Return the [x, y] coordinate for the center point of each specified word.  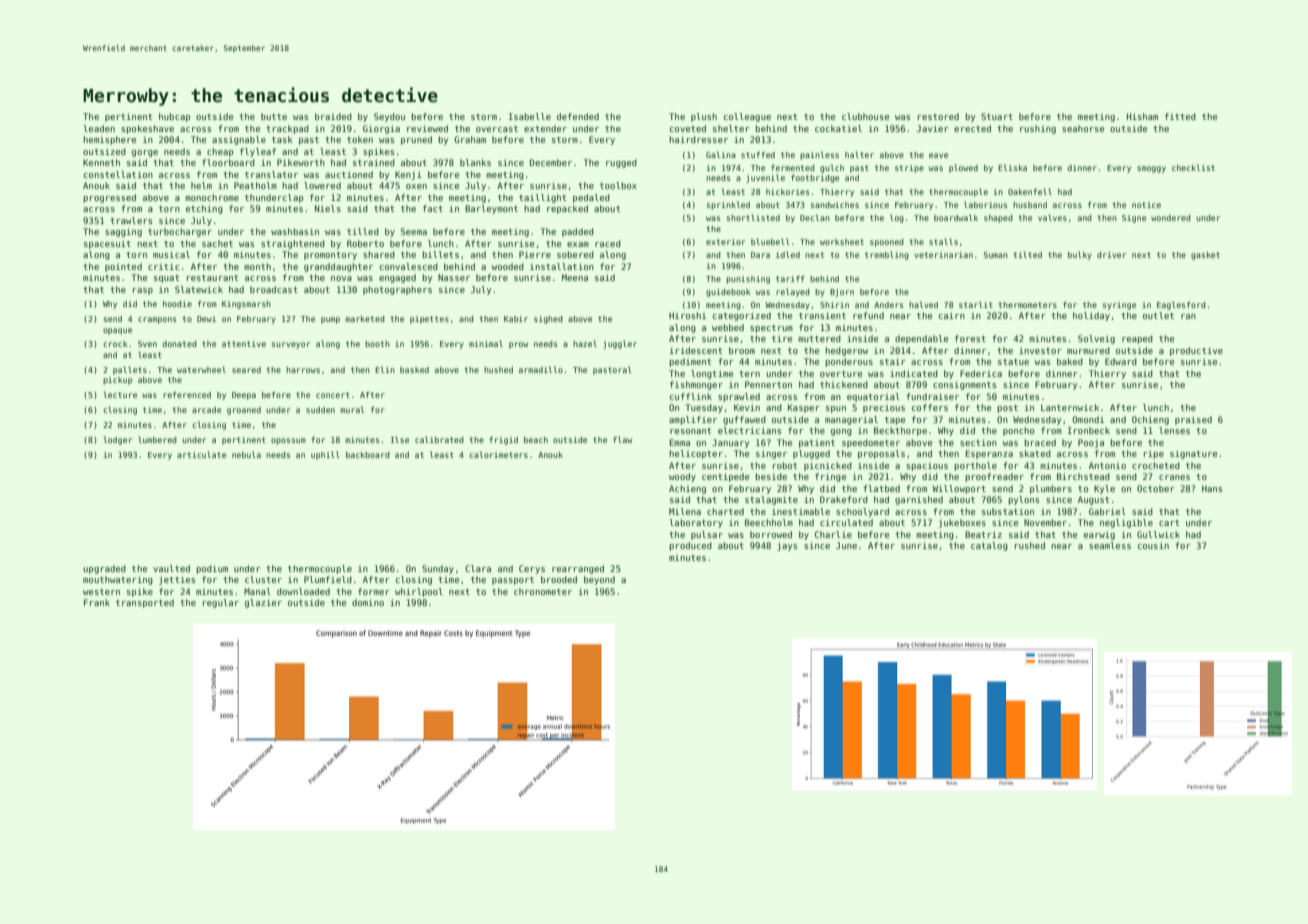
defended [578, 116]
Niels [328, 208]
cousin [1153, 545]
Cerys [532, 569]
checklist [1193, 167]
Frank [97, 602]
